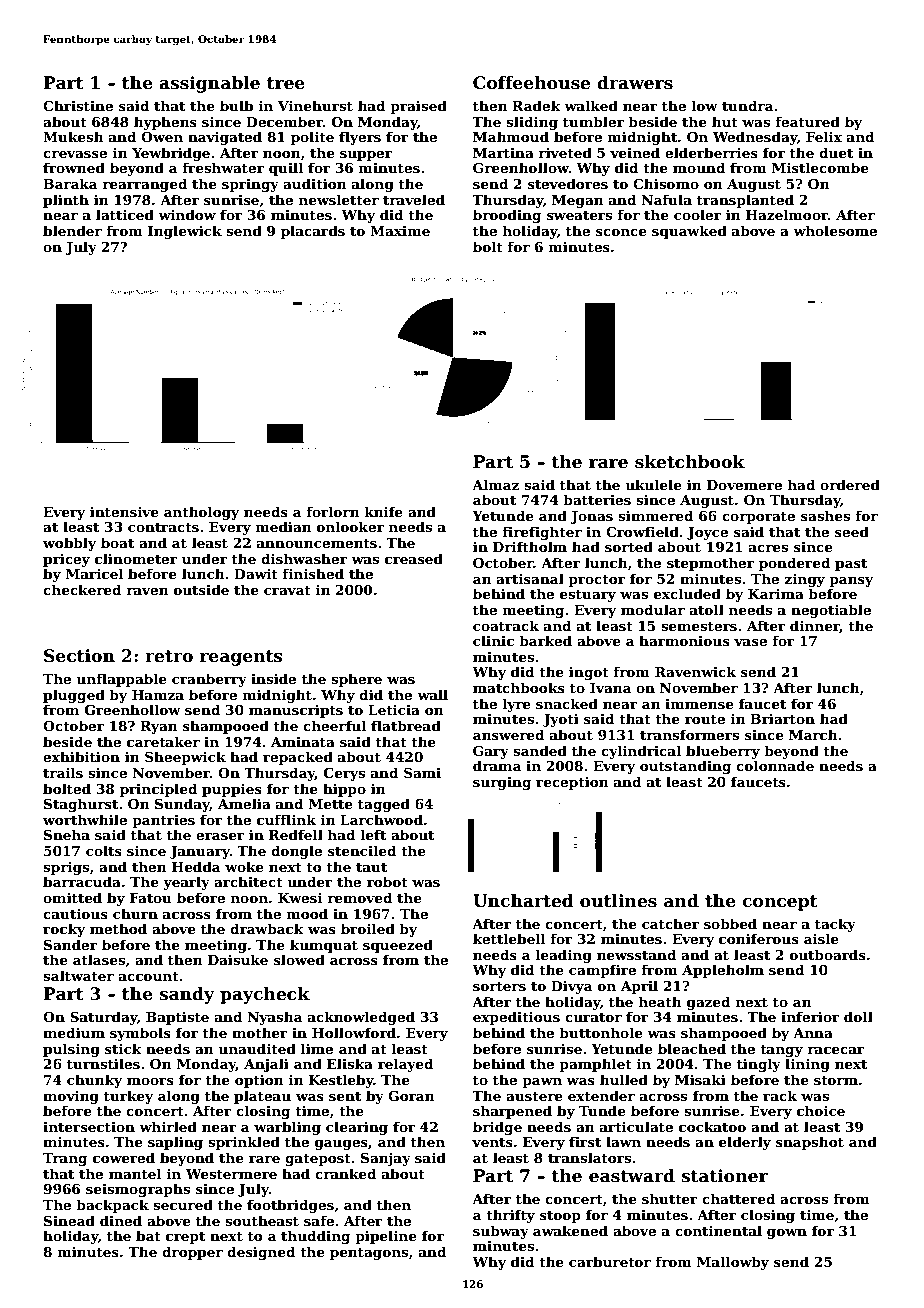  Describe the element at coordinates (499, 986) in the screenshot. I see `sorters` at that location.
